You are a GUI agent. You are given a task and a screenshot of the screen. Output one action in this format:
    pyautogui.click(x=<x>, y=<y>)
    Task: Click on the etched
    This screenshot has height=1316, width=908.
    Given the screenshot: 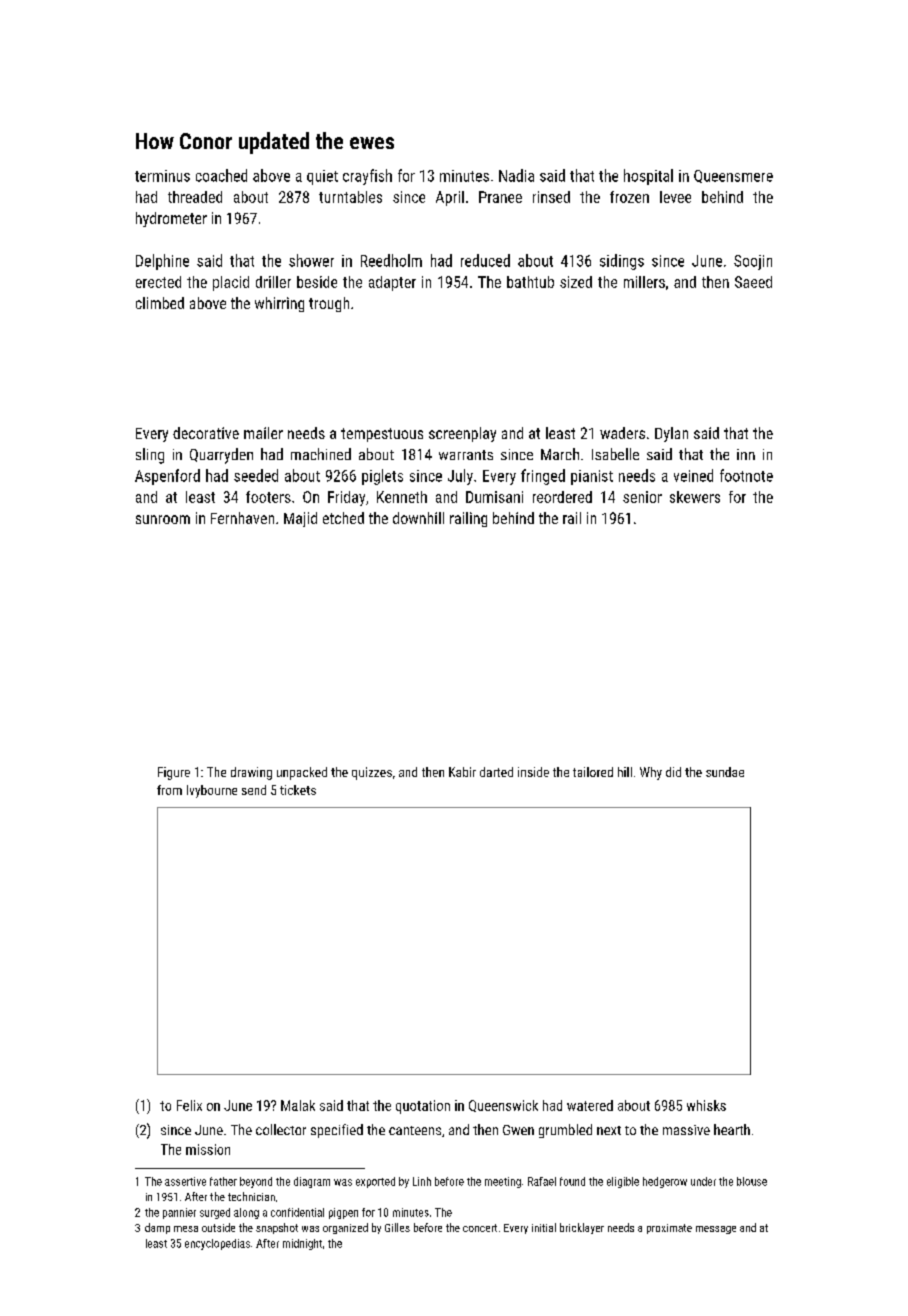 What is the action you would take?
    pyautogui.click(x=343, y=518)
